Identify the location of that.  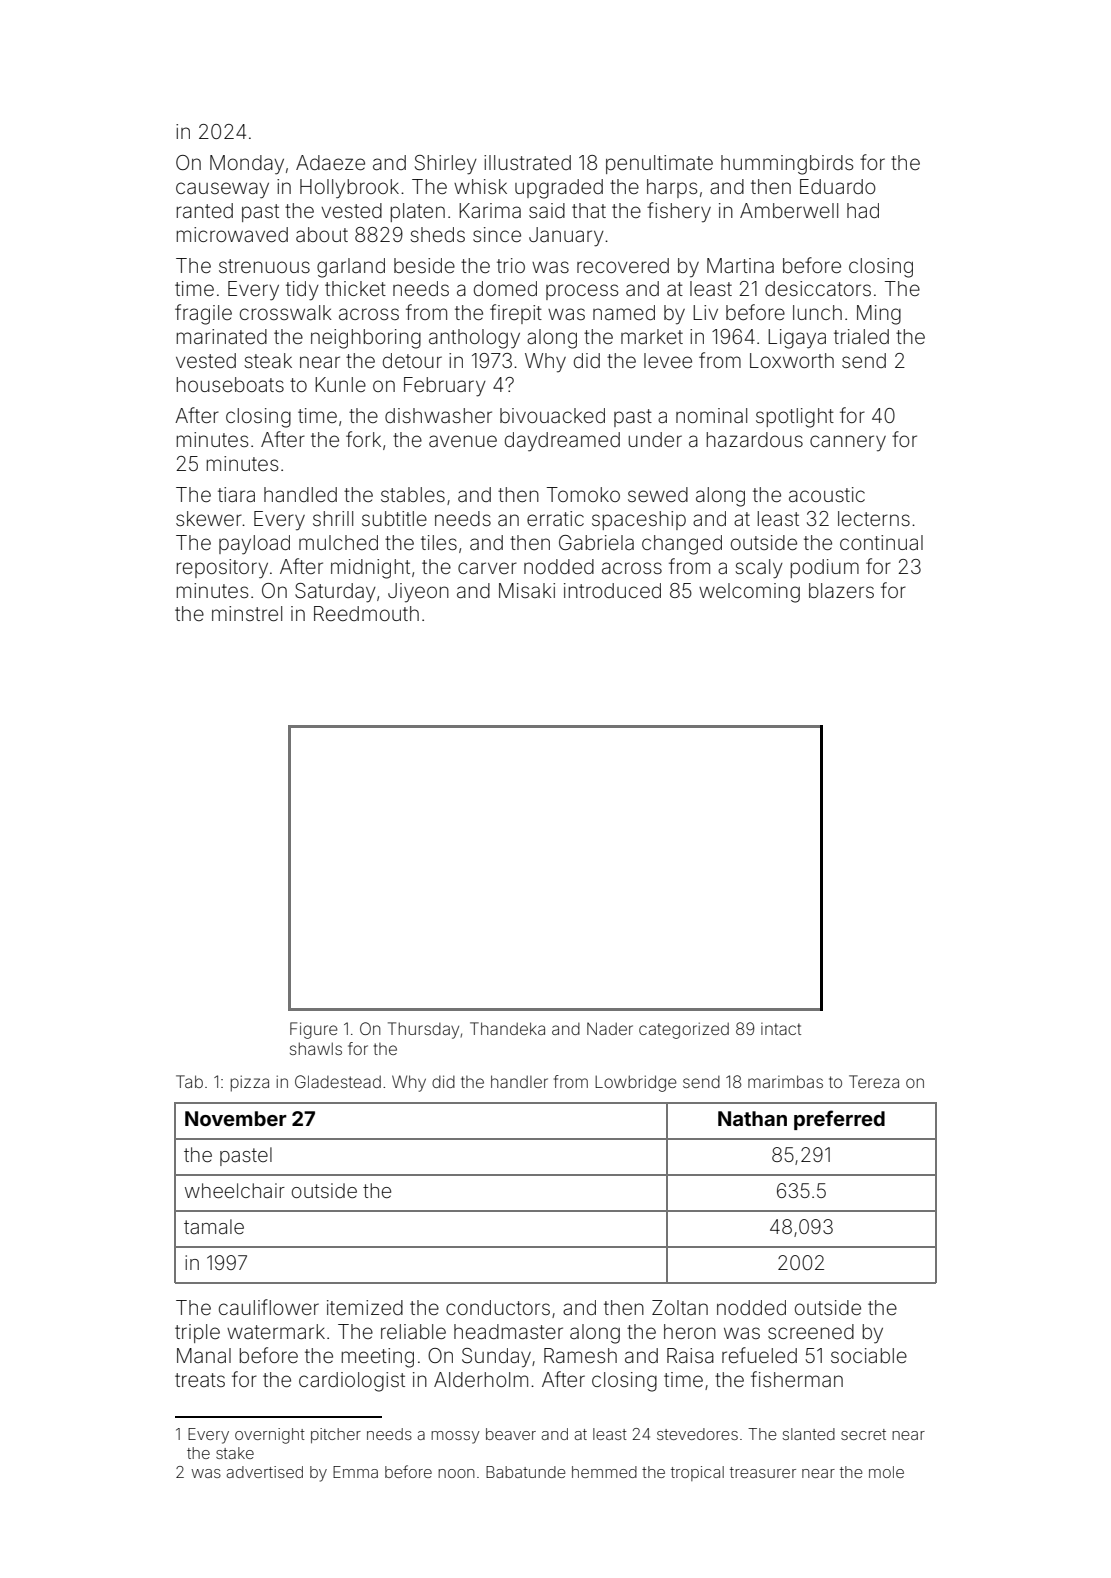
(589, 210).
